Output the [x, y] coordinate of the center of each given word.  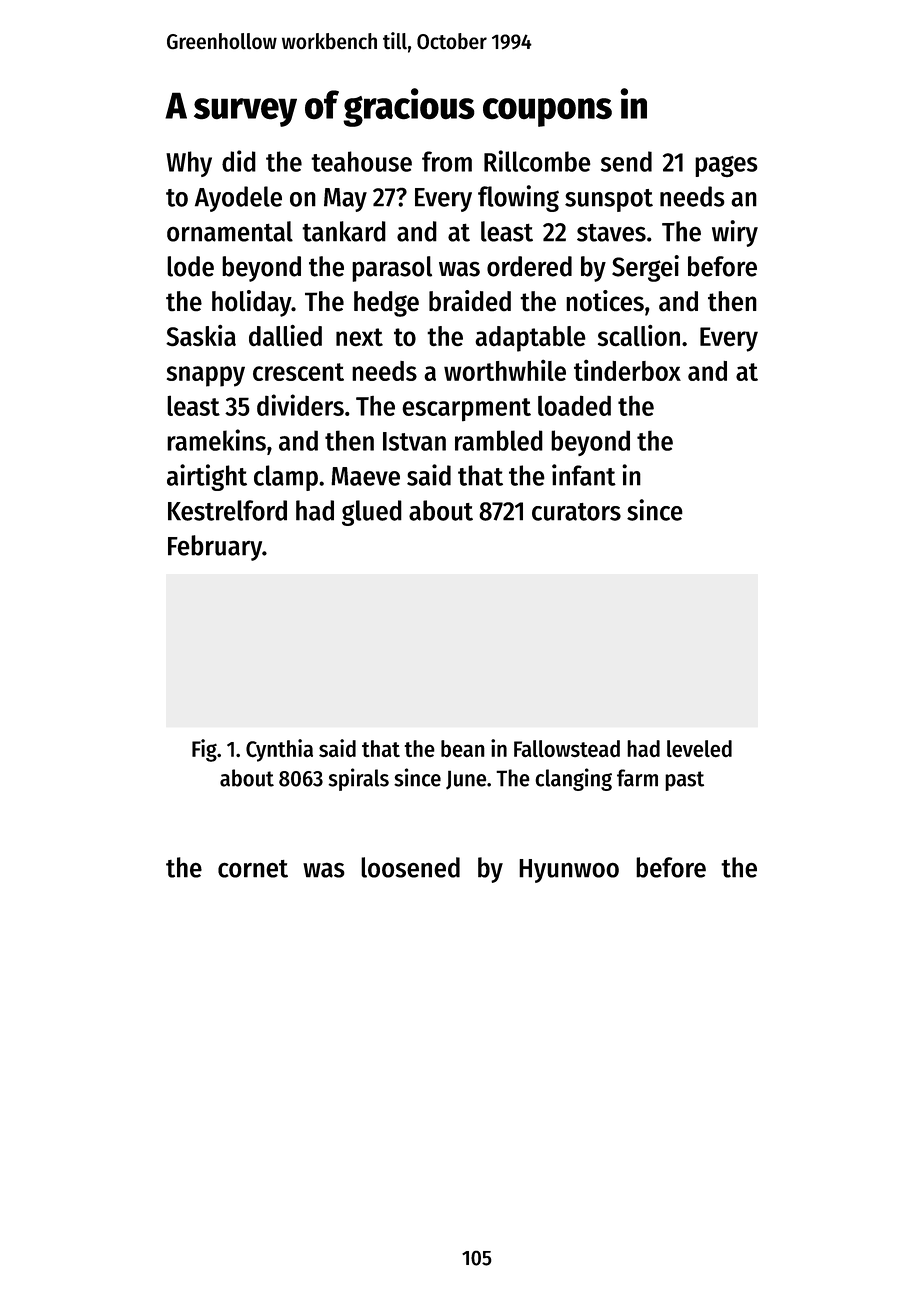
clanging [573, 779]
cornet [253, 869]
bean [463, 749]
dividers [300, 405]
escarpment [466, 410]
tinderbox [627, 370]
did [239, 161]
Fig [204, 750]
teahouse [361, 161]
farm [637, 778]
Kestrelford [227, 510]
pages [726, 166]
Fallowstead [567, 748]
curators [576, 512]
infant [584, 475]
